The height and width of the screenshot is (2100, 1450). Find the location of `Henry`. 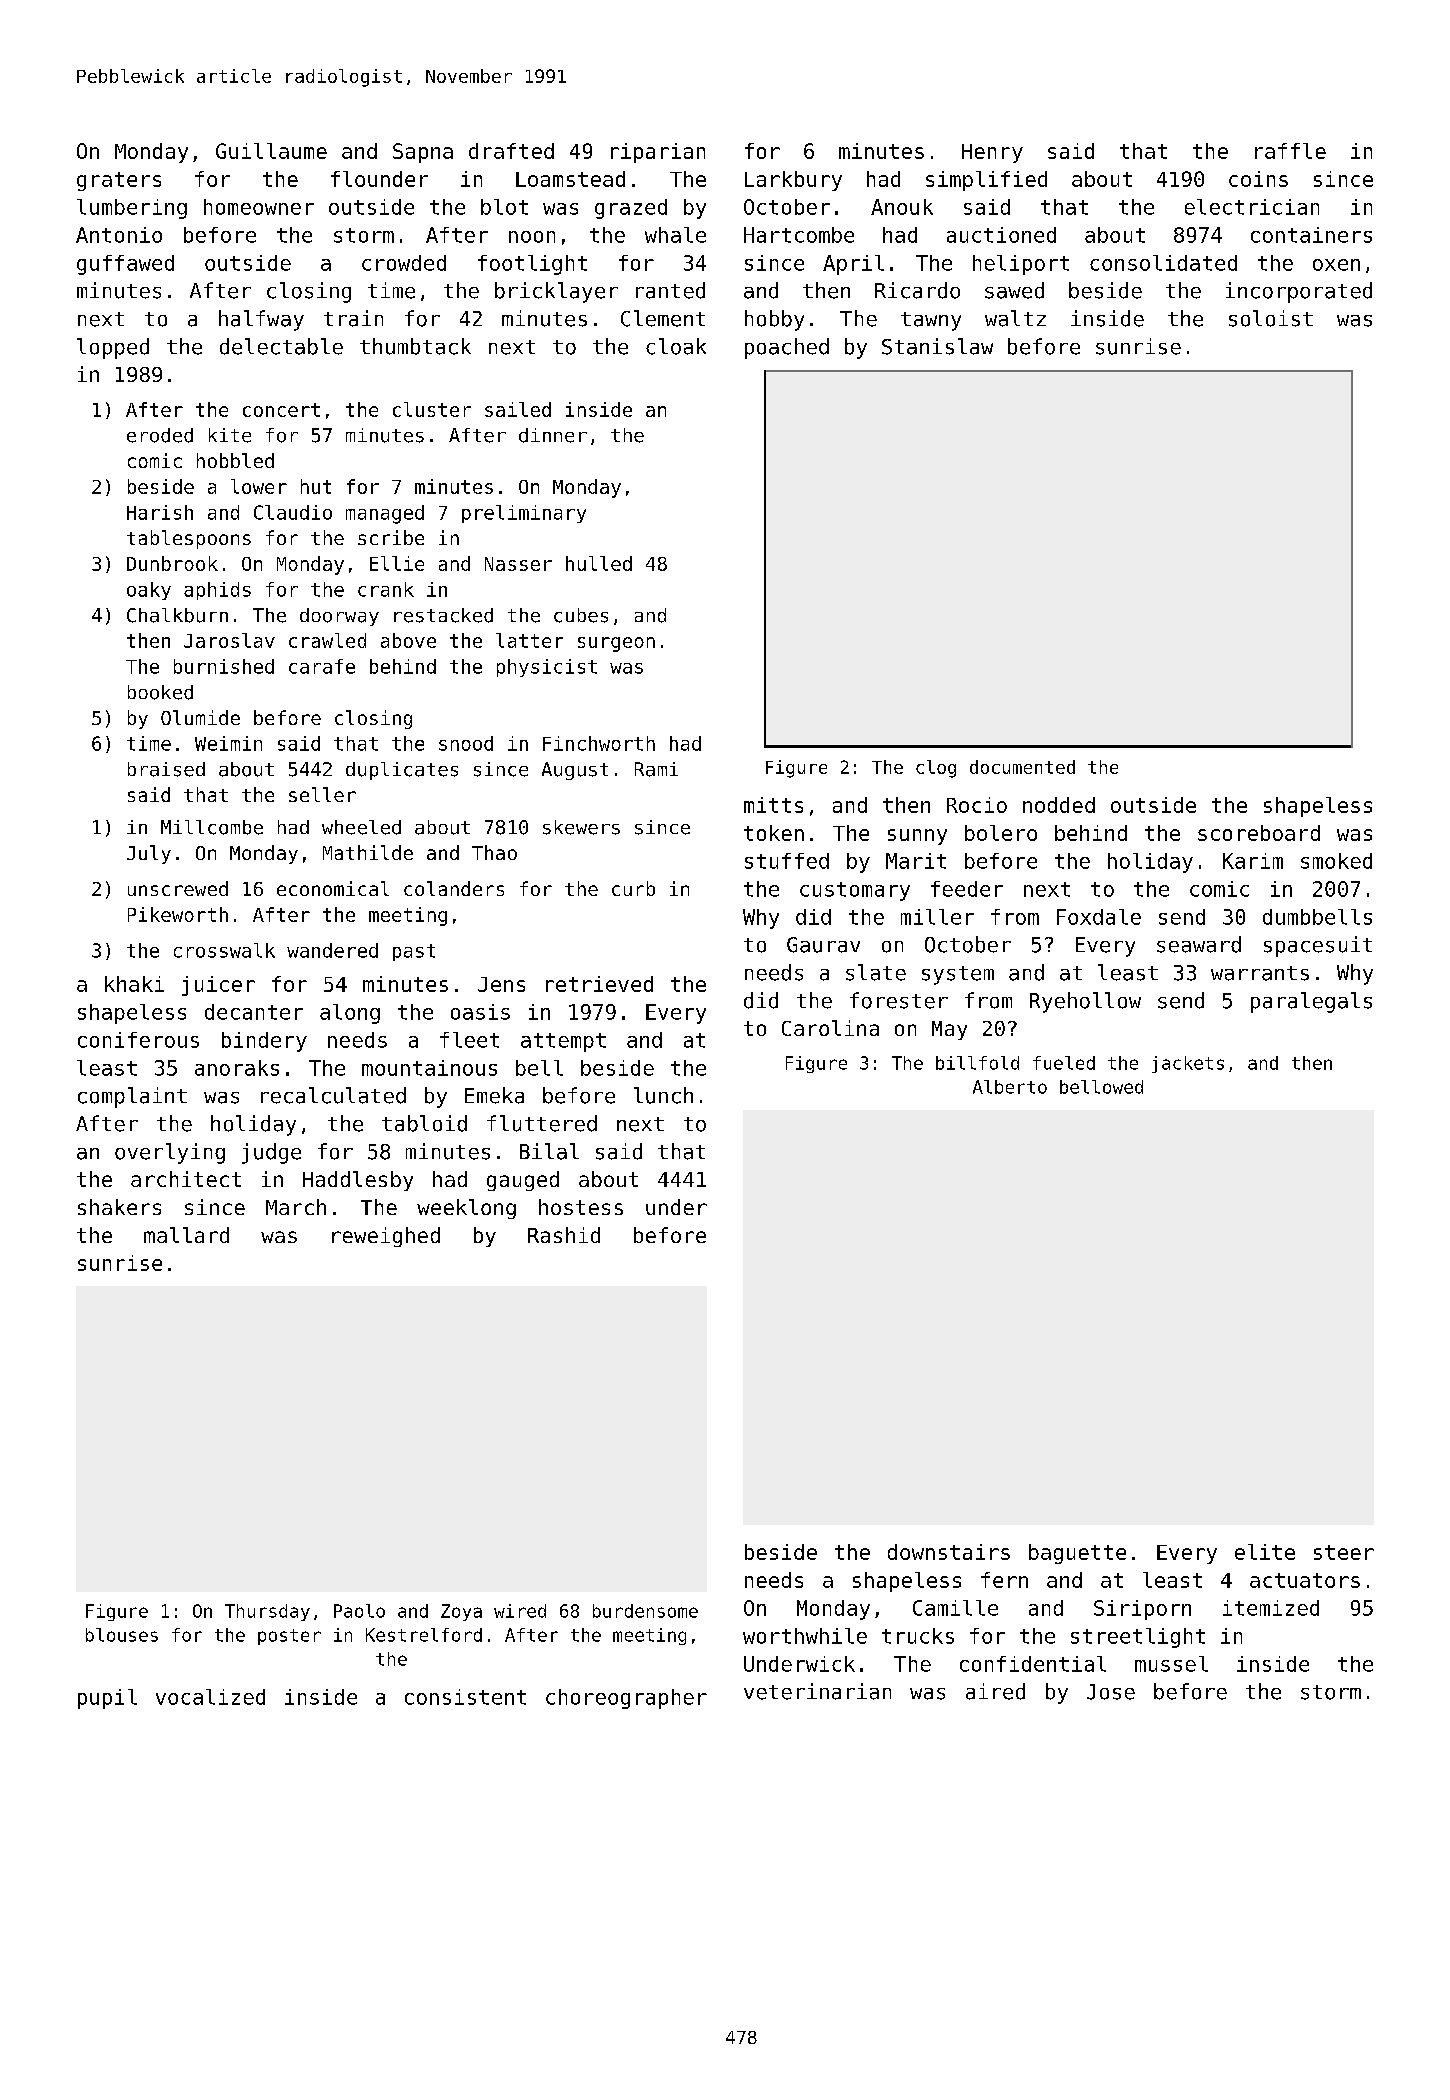

Henry is located at coordinates (992, 153).
